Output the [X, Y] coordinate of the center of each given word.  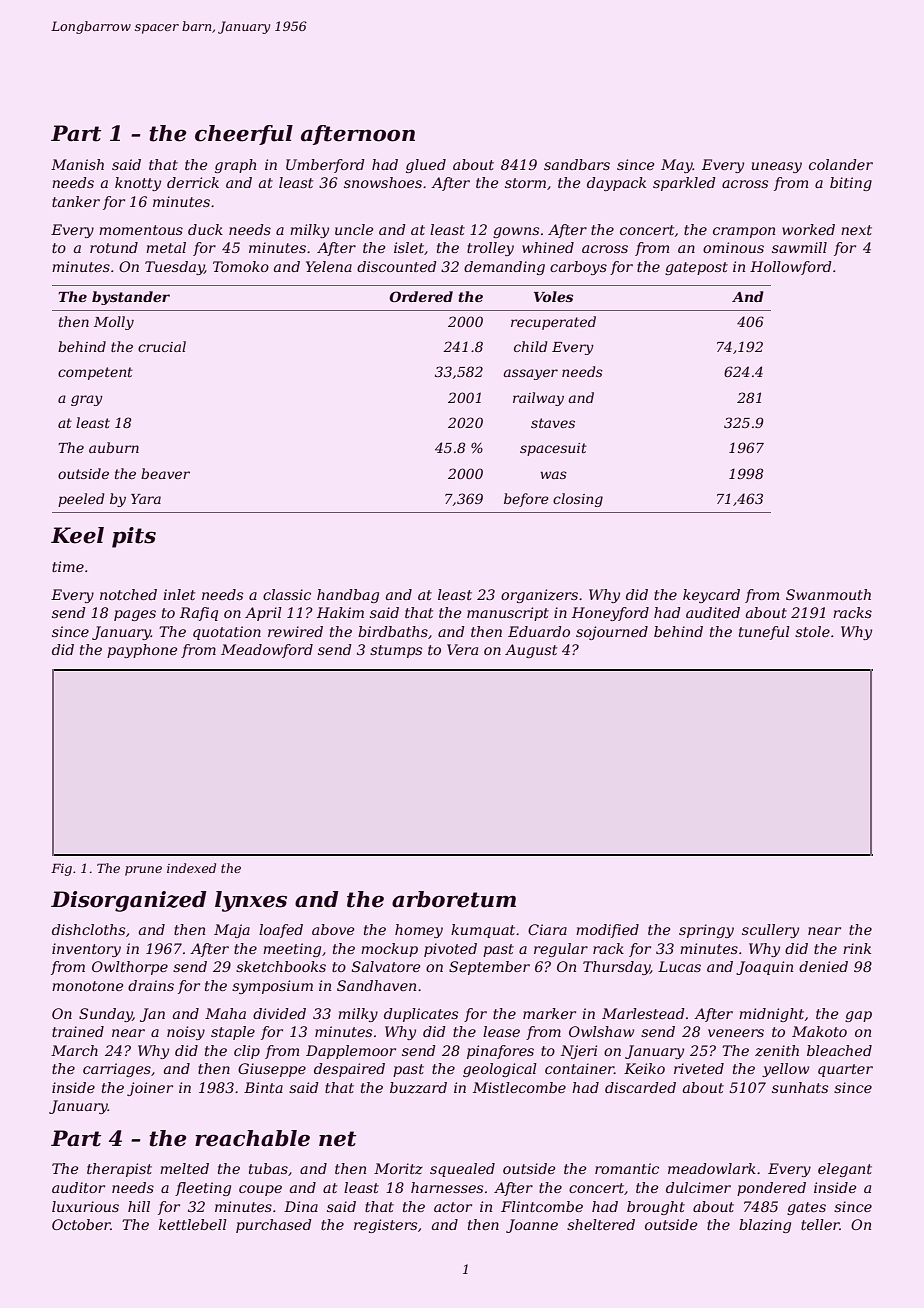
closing [578, 500]
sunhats [800, 1087]
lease [501, 1031]
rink [857, 948]
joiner [150, 1089]
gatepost [696, 268]
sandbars [577, 164]
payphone [142, 651]
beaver [165, 473]
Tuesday [174, 268]
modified [607, 931]
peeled [81, 500]
